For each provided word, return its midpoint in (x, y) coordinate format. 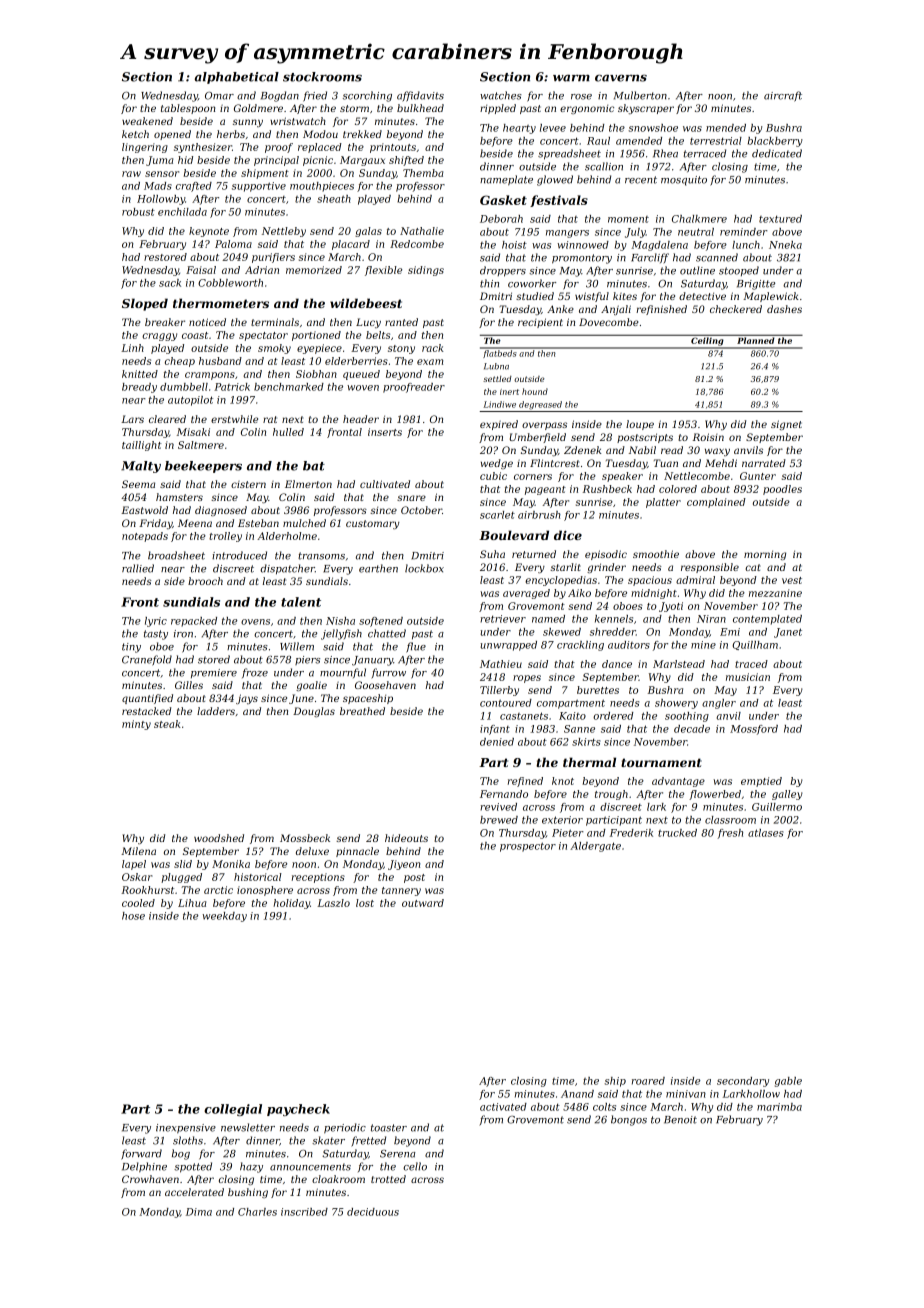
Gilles (189, 685)
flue (416, 647)
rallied (138, 568)
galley (787, 795)
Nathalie (422, 231)
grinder (606, 568)
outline (697, 270)
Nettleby (284, 232)
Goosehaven (385, 685)
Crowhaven (150, 1179)
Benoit (680, 1120)
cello (415, 1166)
